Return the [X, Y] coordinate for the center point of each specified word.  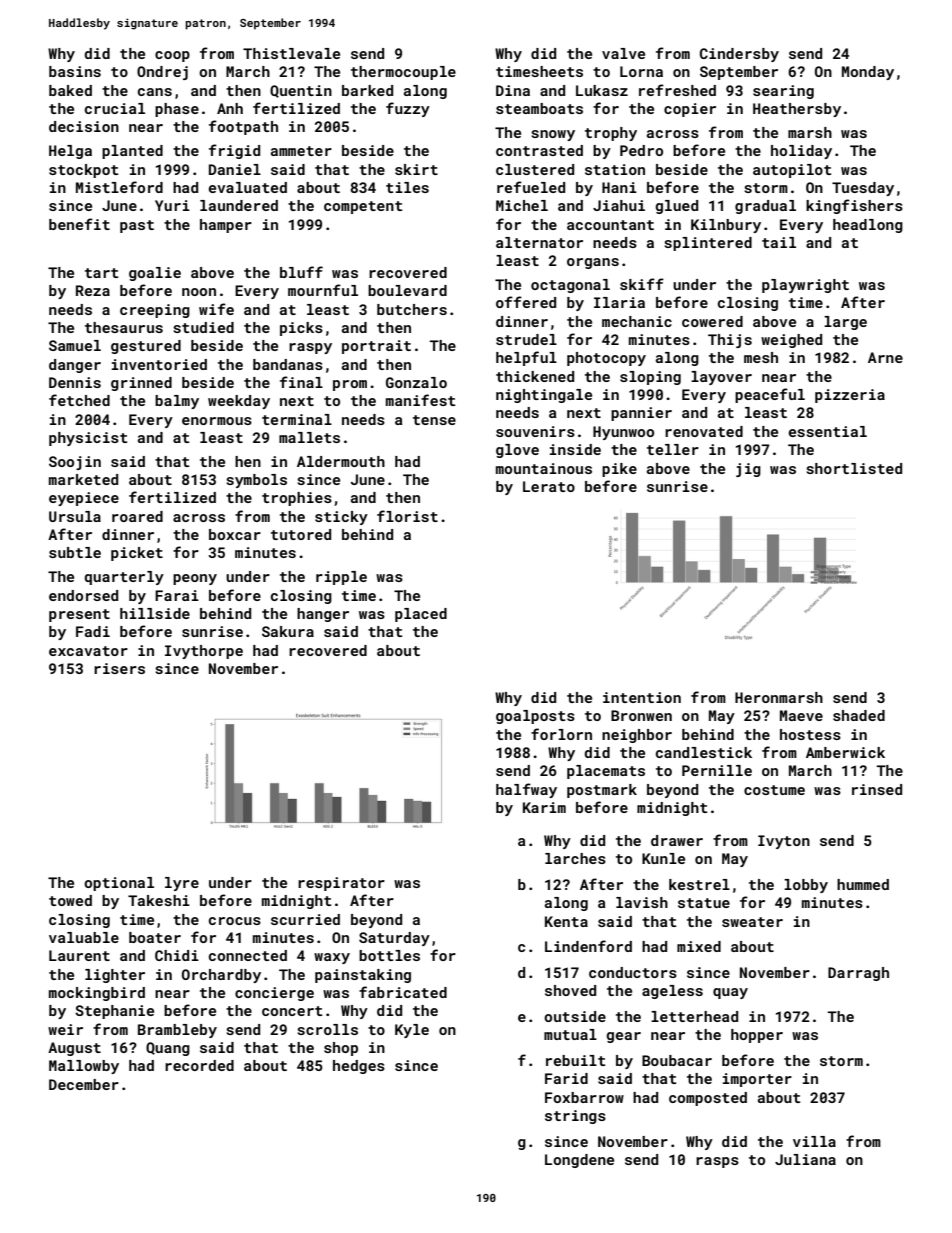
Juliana [805, 1159]
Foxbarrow [584, 1097]
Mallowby [84, 1067]
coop [172, 56]
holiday [801, 152]
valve [623, 53]
